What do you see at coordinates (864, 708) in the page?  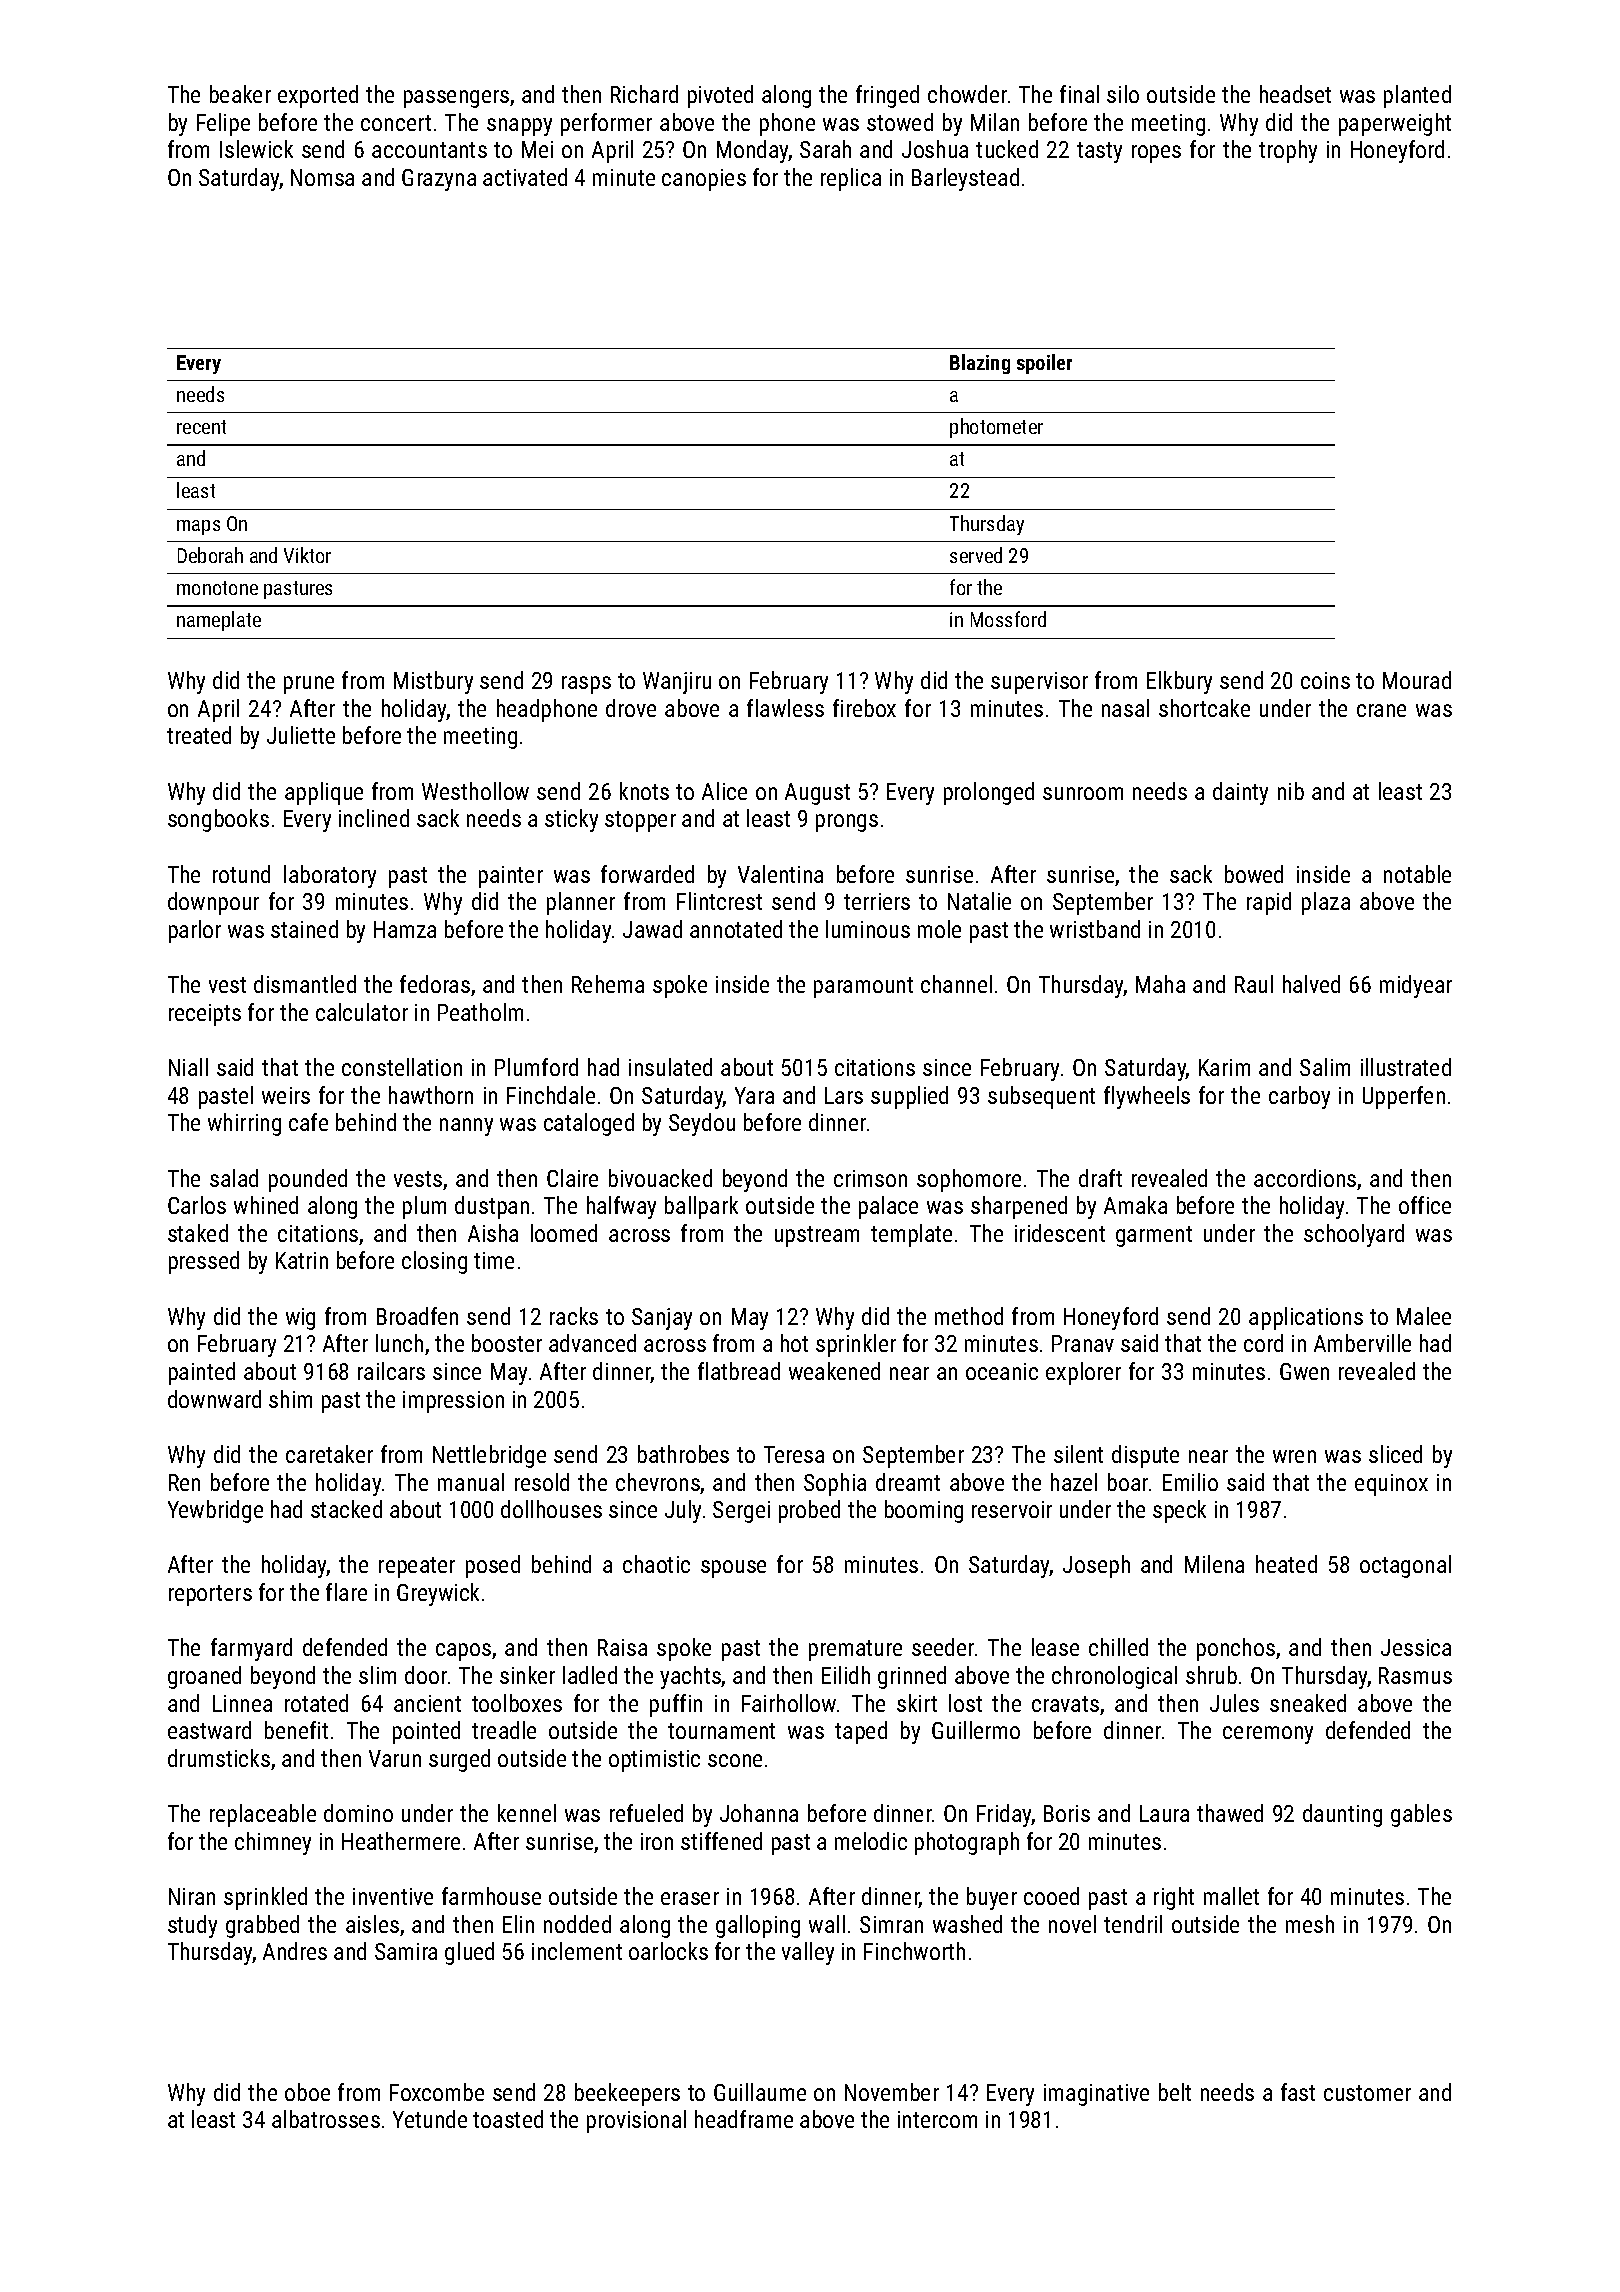 I see `firebox` at bounding box center [864, 708].
